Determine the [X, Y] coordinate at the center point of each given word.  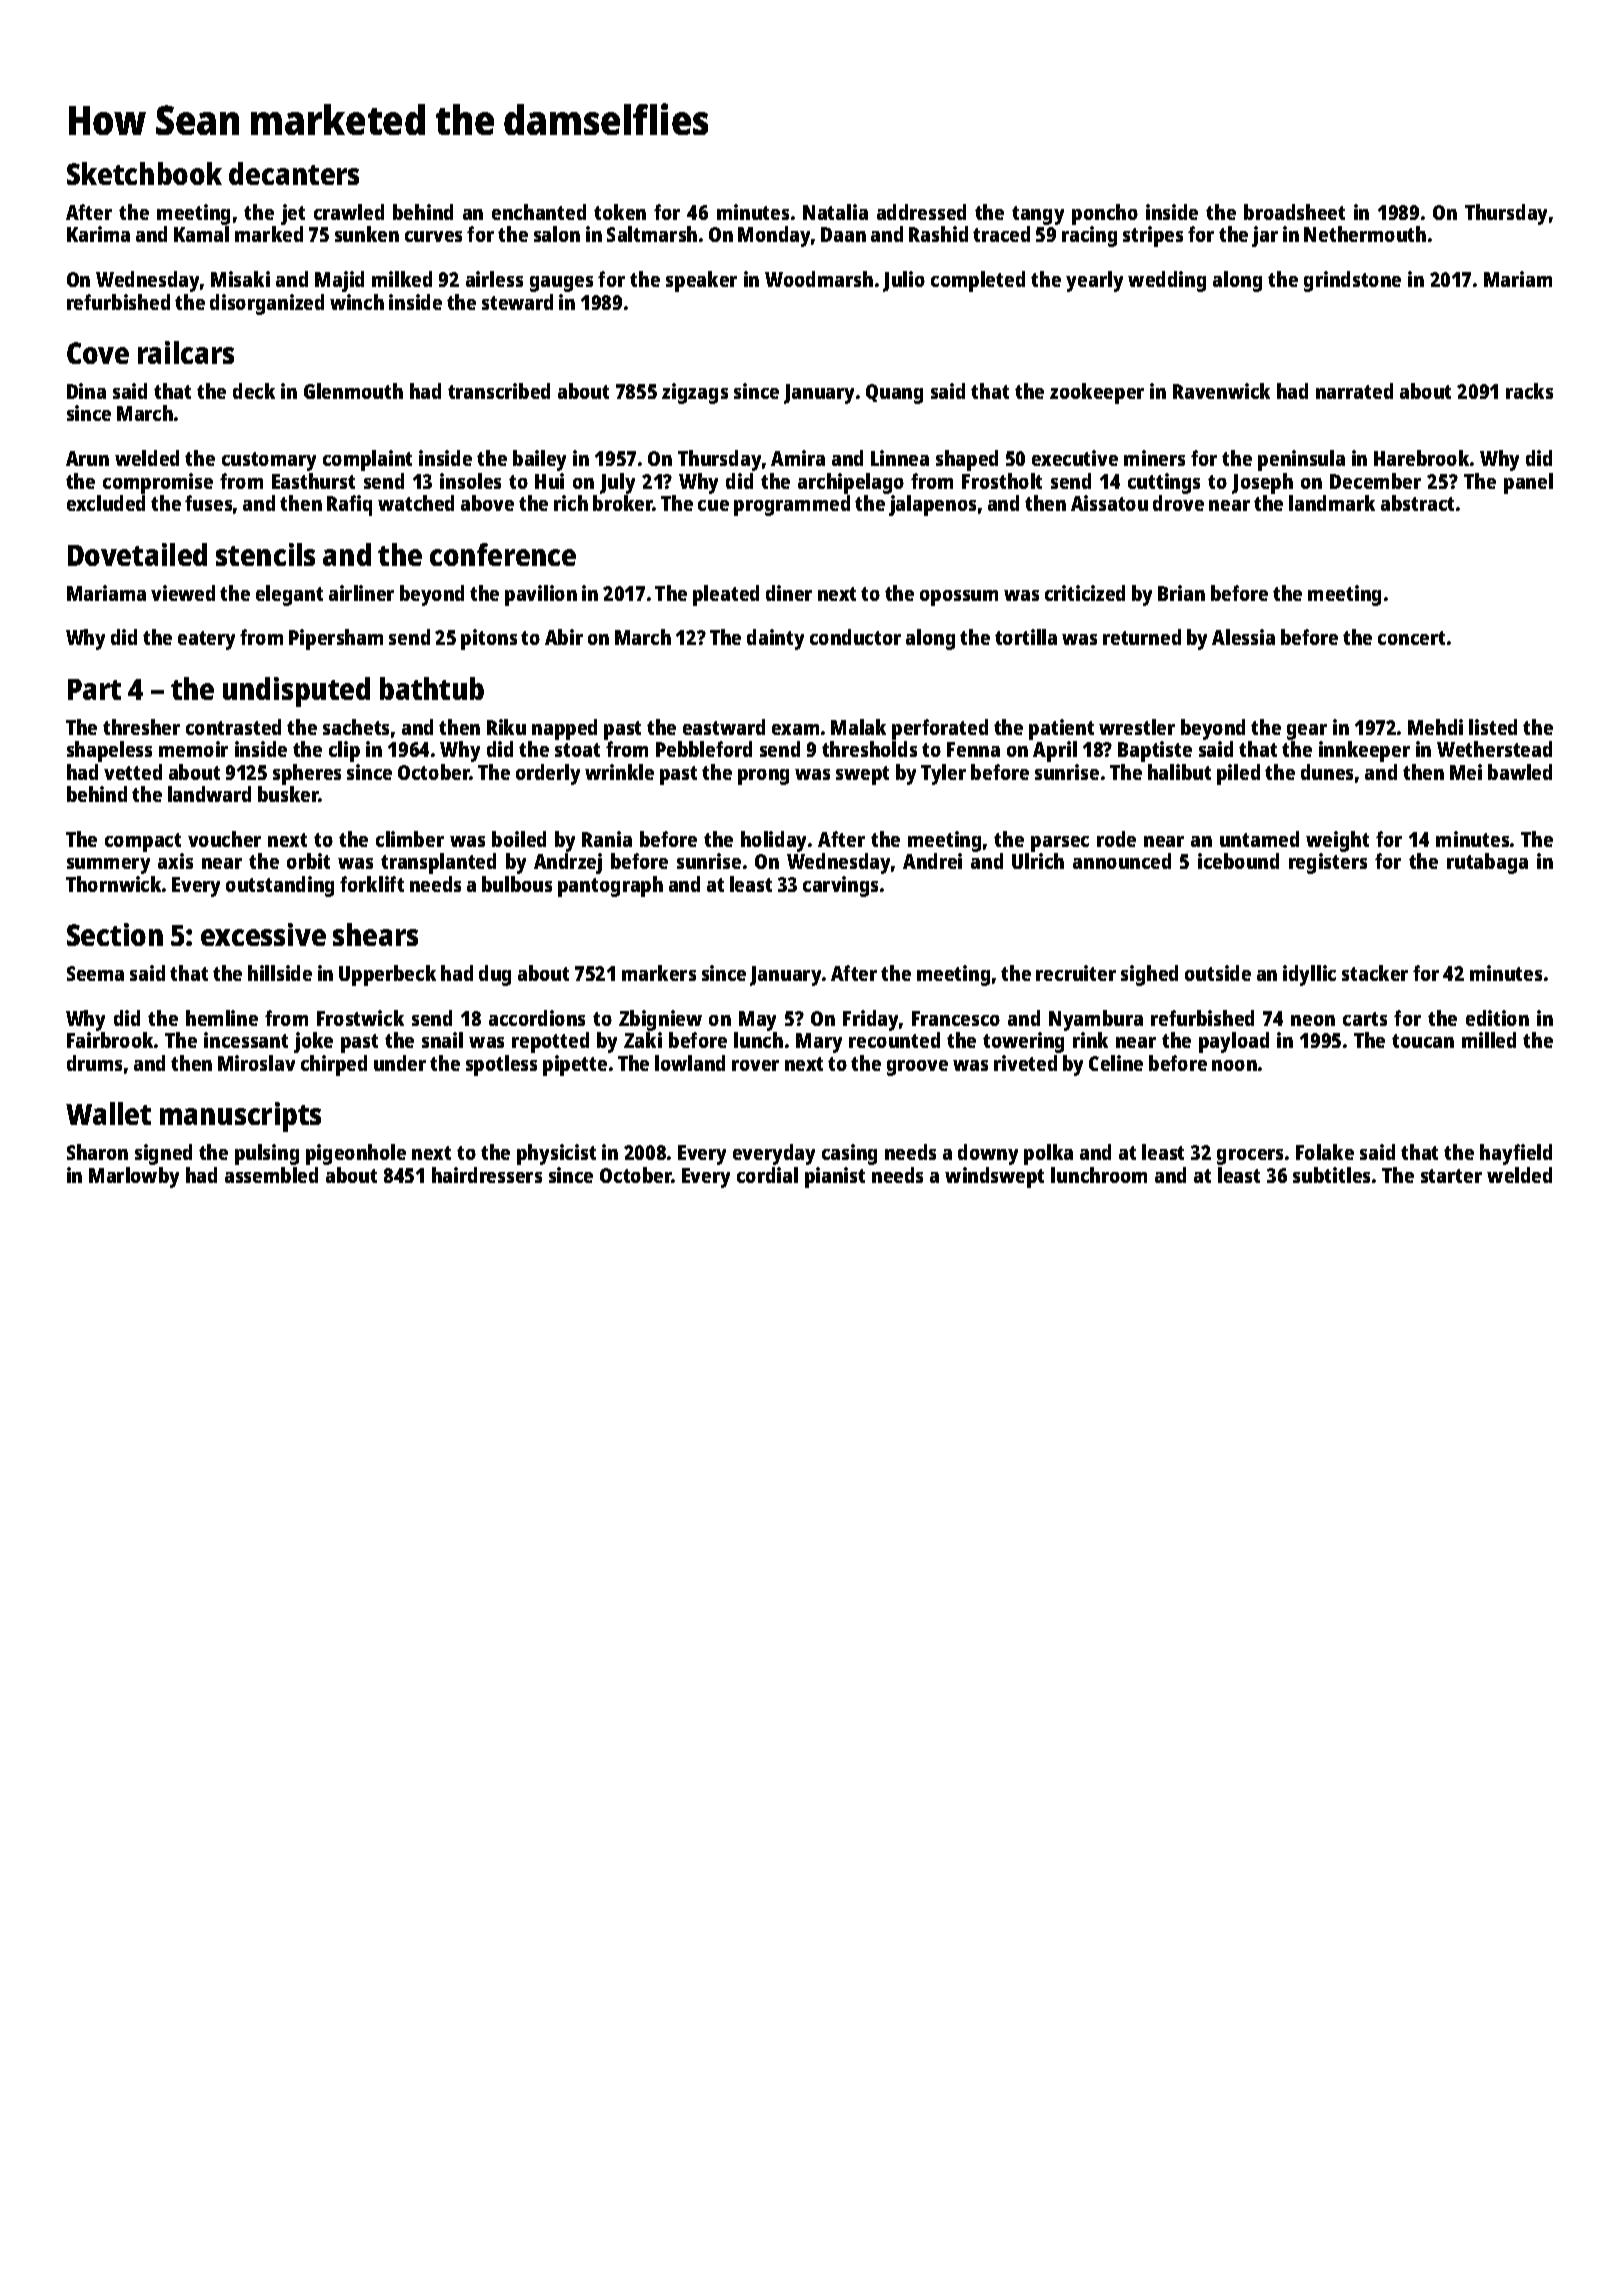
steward [517, 302]
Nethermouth [1365, 234]
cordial [767, 1175]
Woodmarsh [819, 279]
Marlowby [134, 1177]
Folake [1325, 1152]
